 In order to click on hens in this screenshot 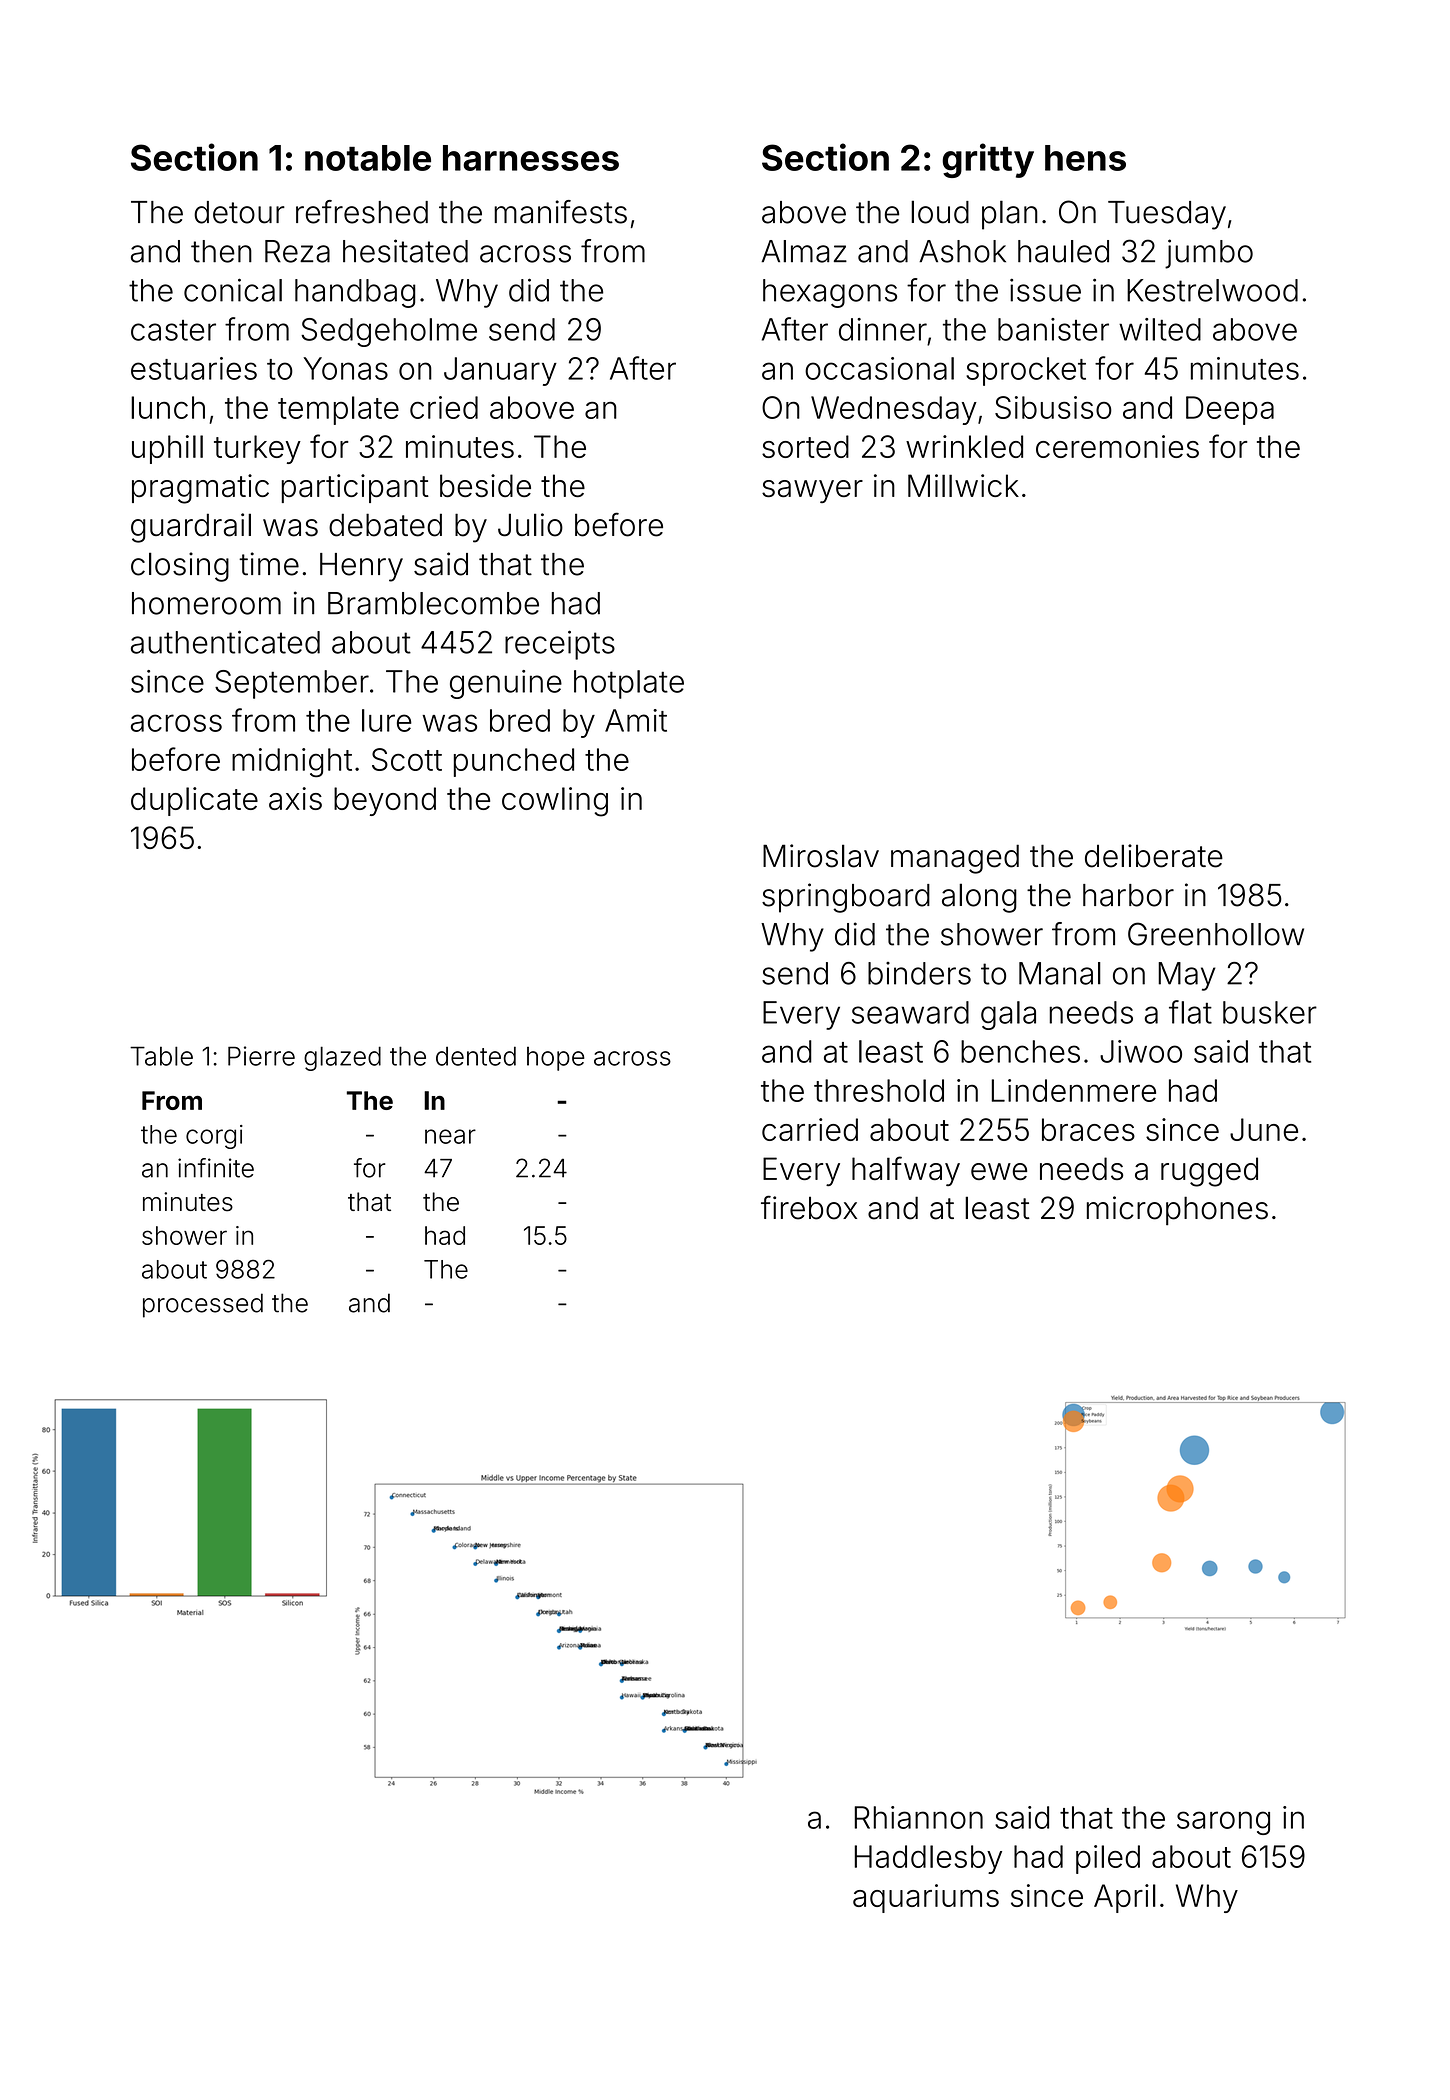, I will do `click(1085, 158)`.
